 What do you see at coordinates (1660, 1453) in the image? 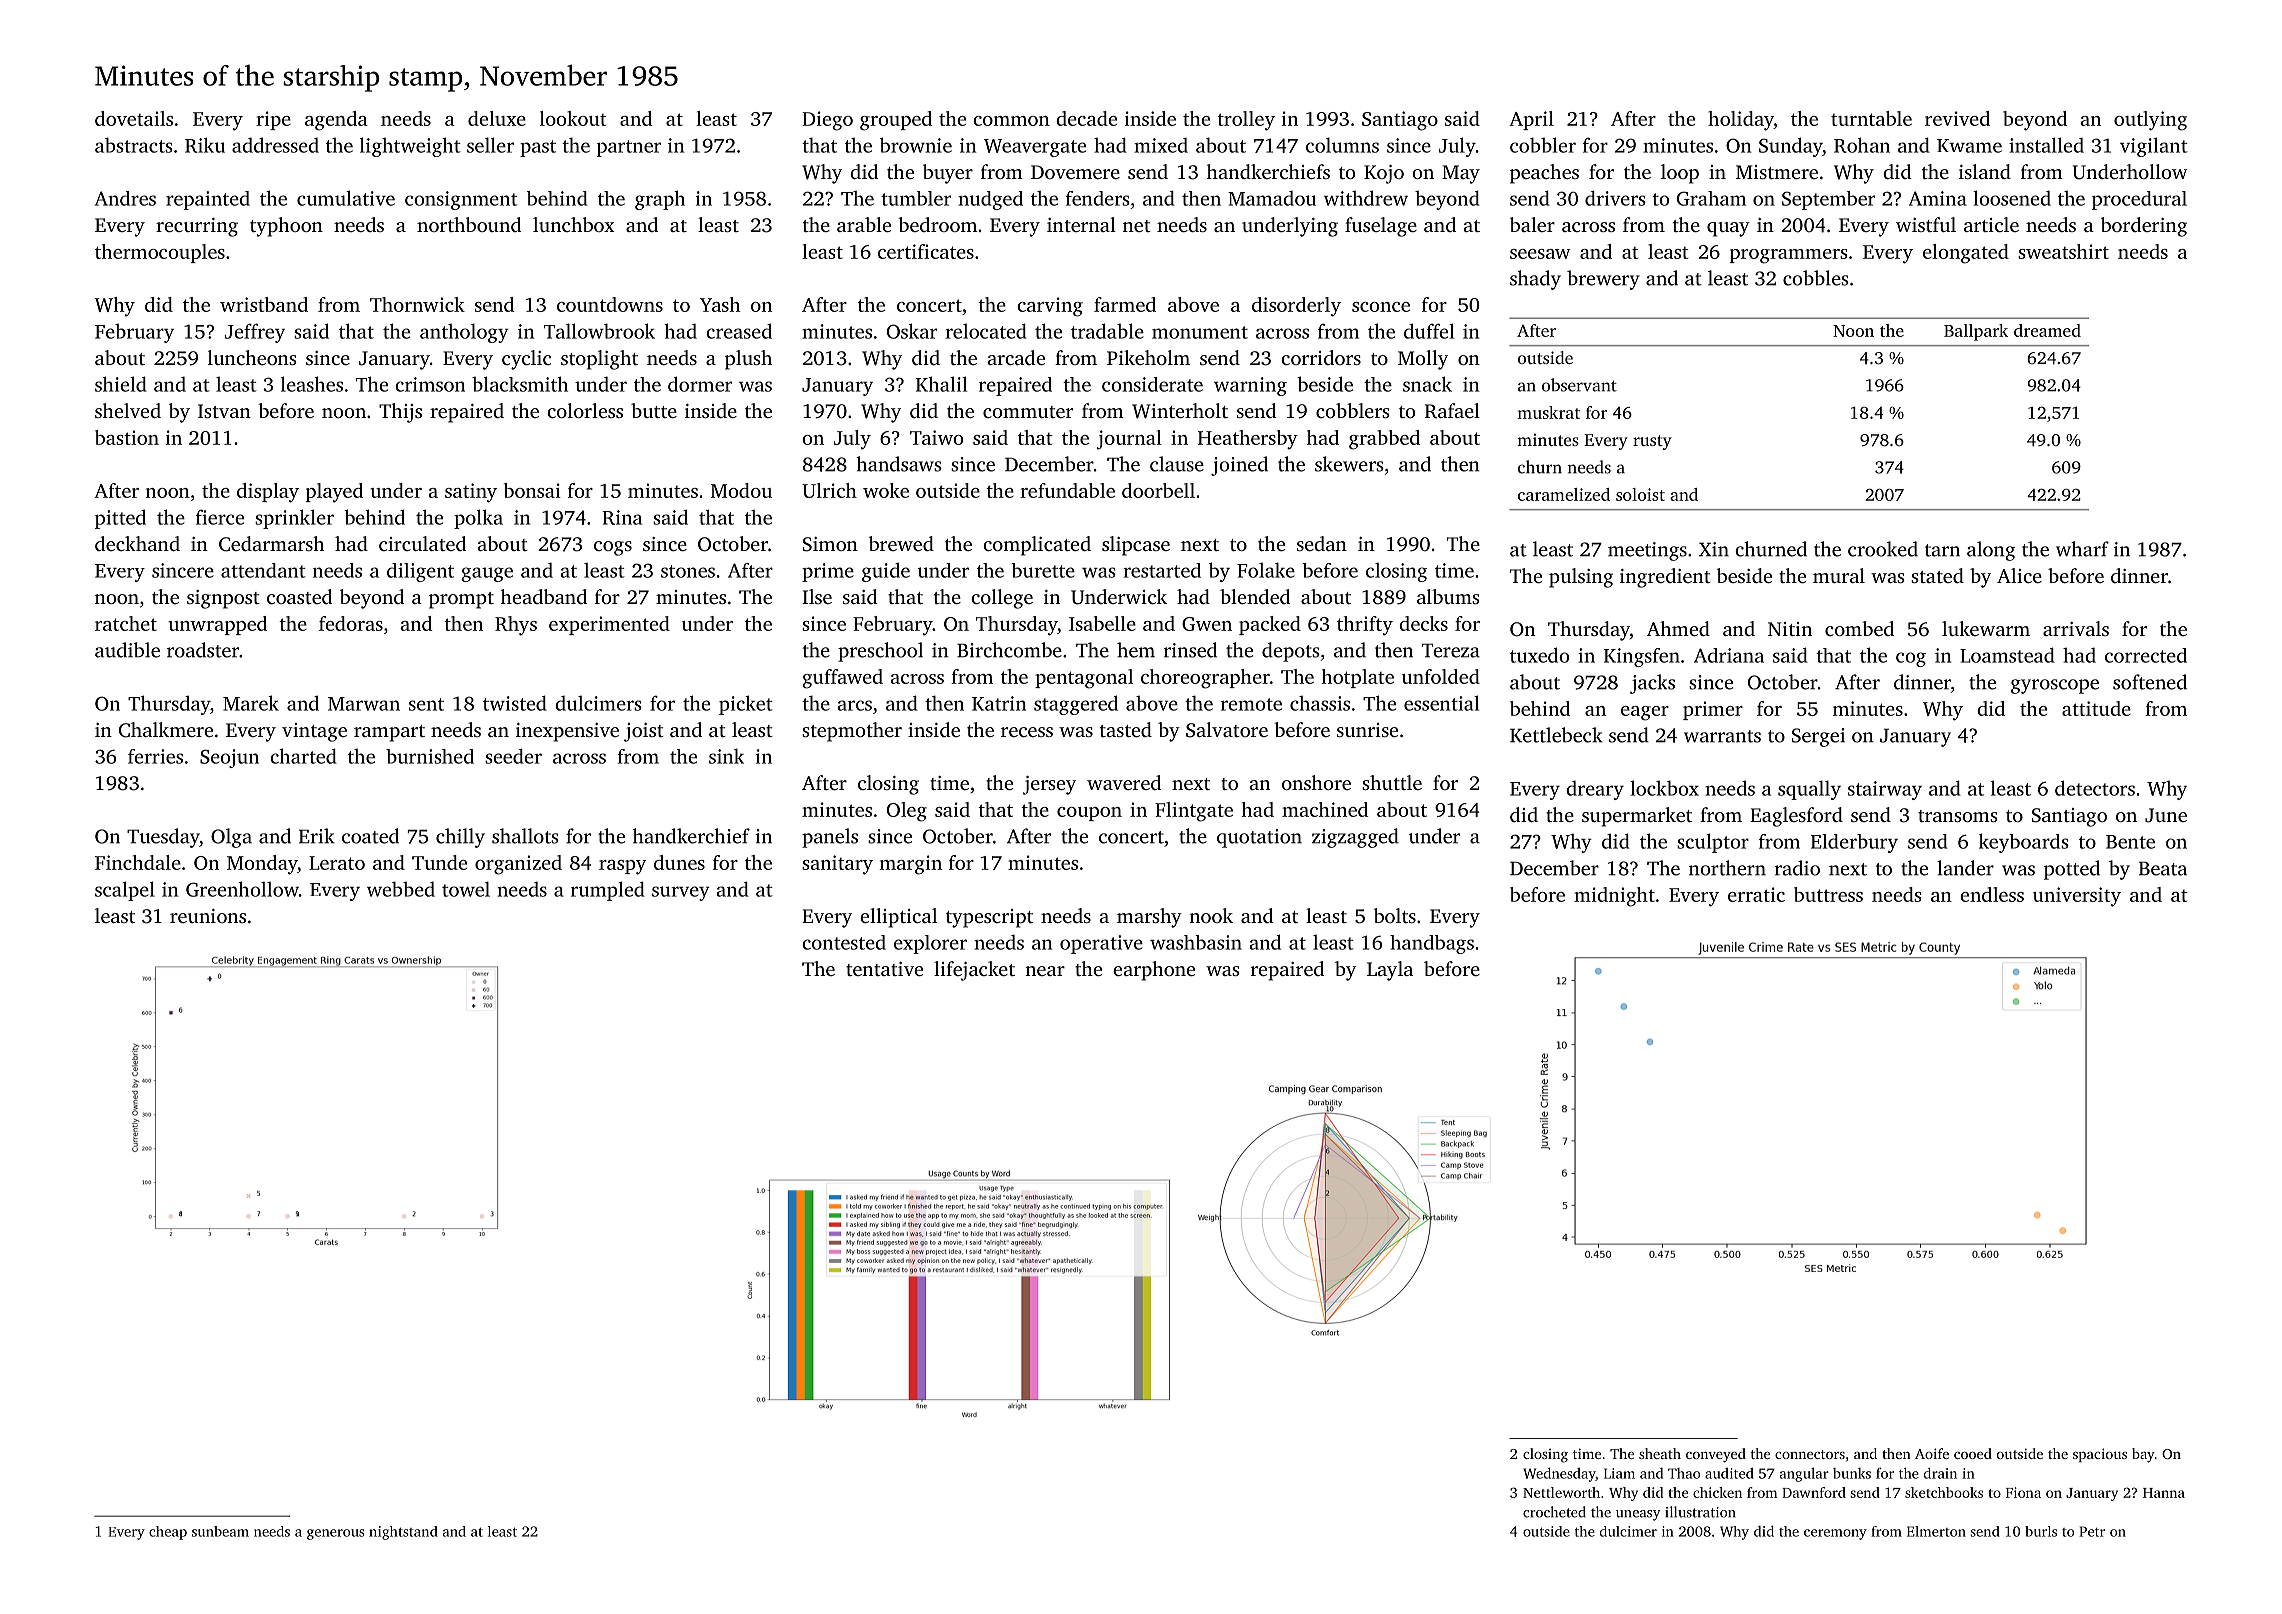
I see `sheath` at bounding box center [1660, 1453].
